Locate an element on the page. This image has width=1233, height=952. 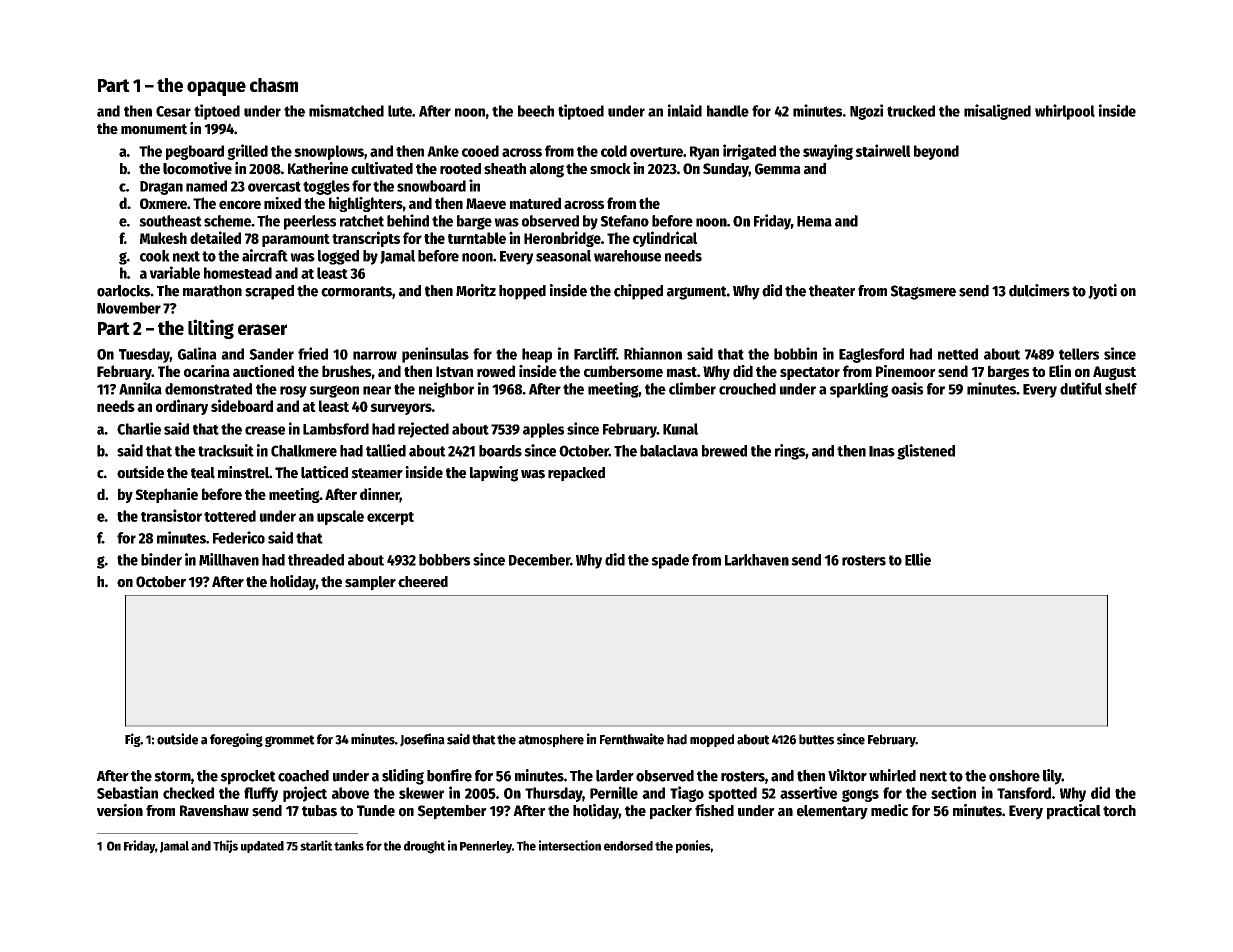
buttes is located at coordinates (816, 739).
